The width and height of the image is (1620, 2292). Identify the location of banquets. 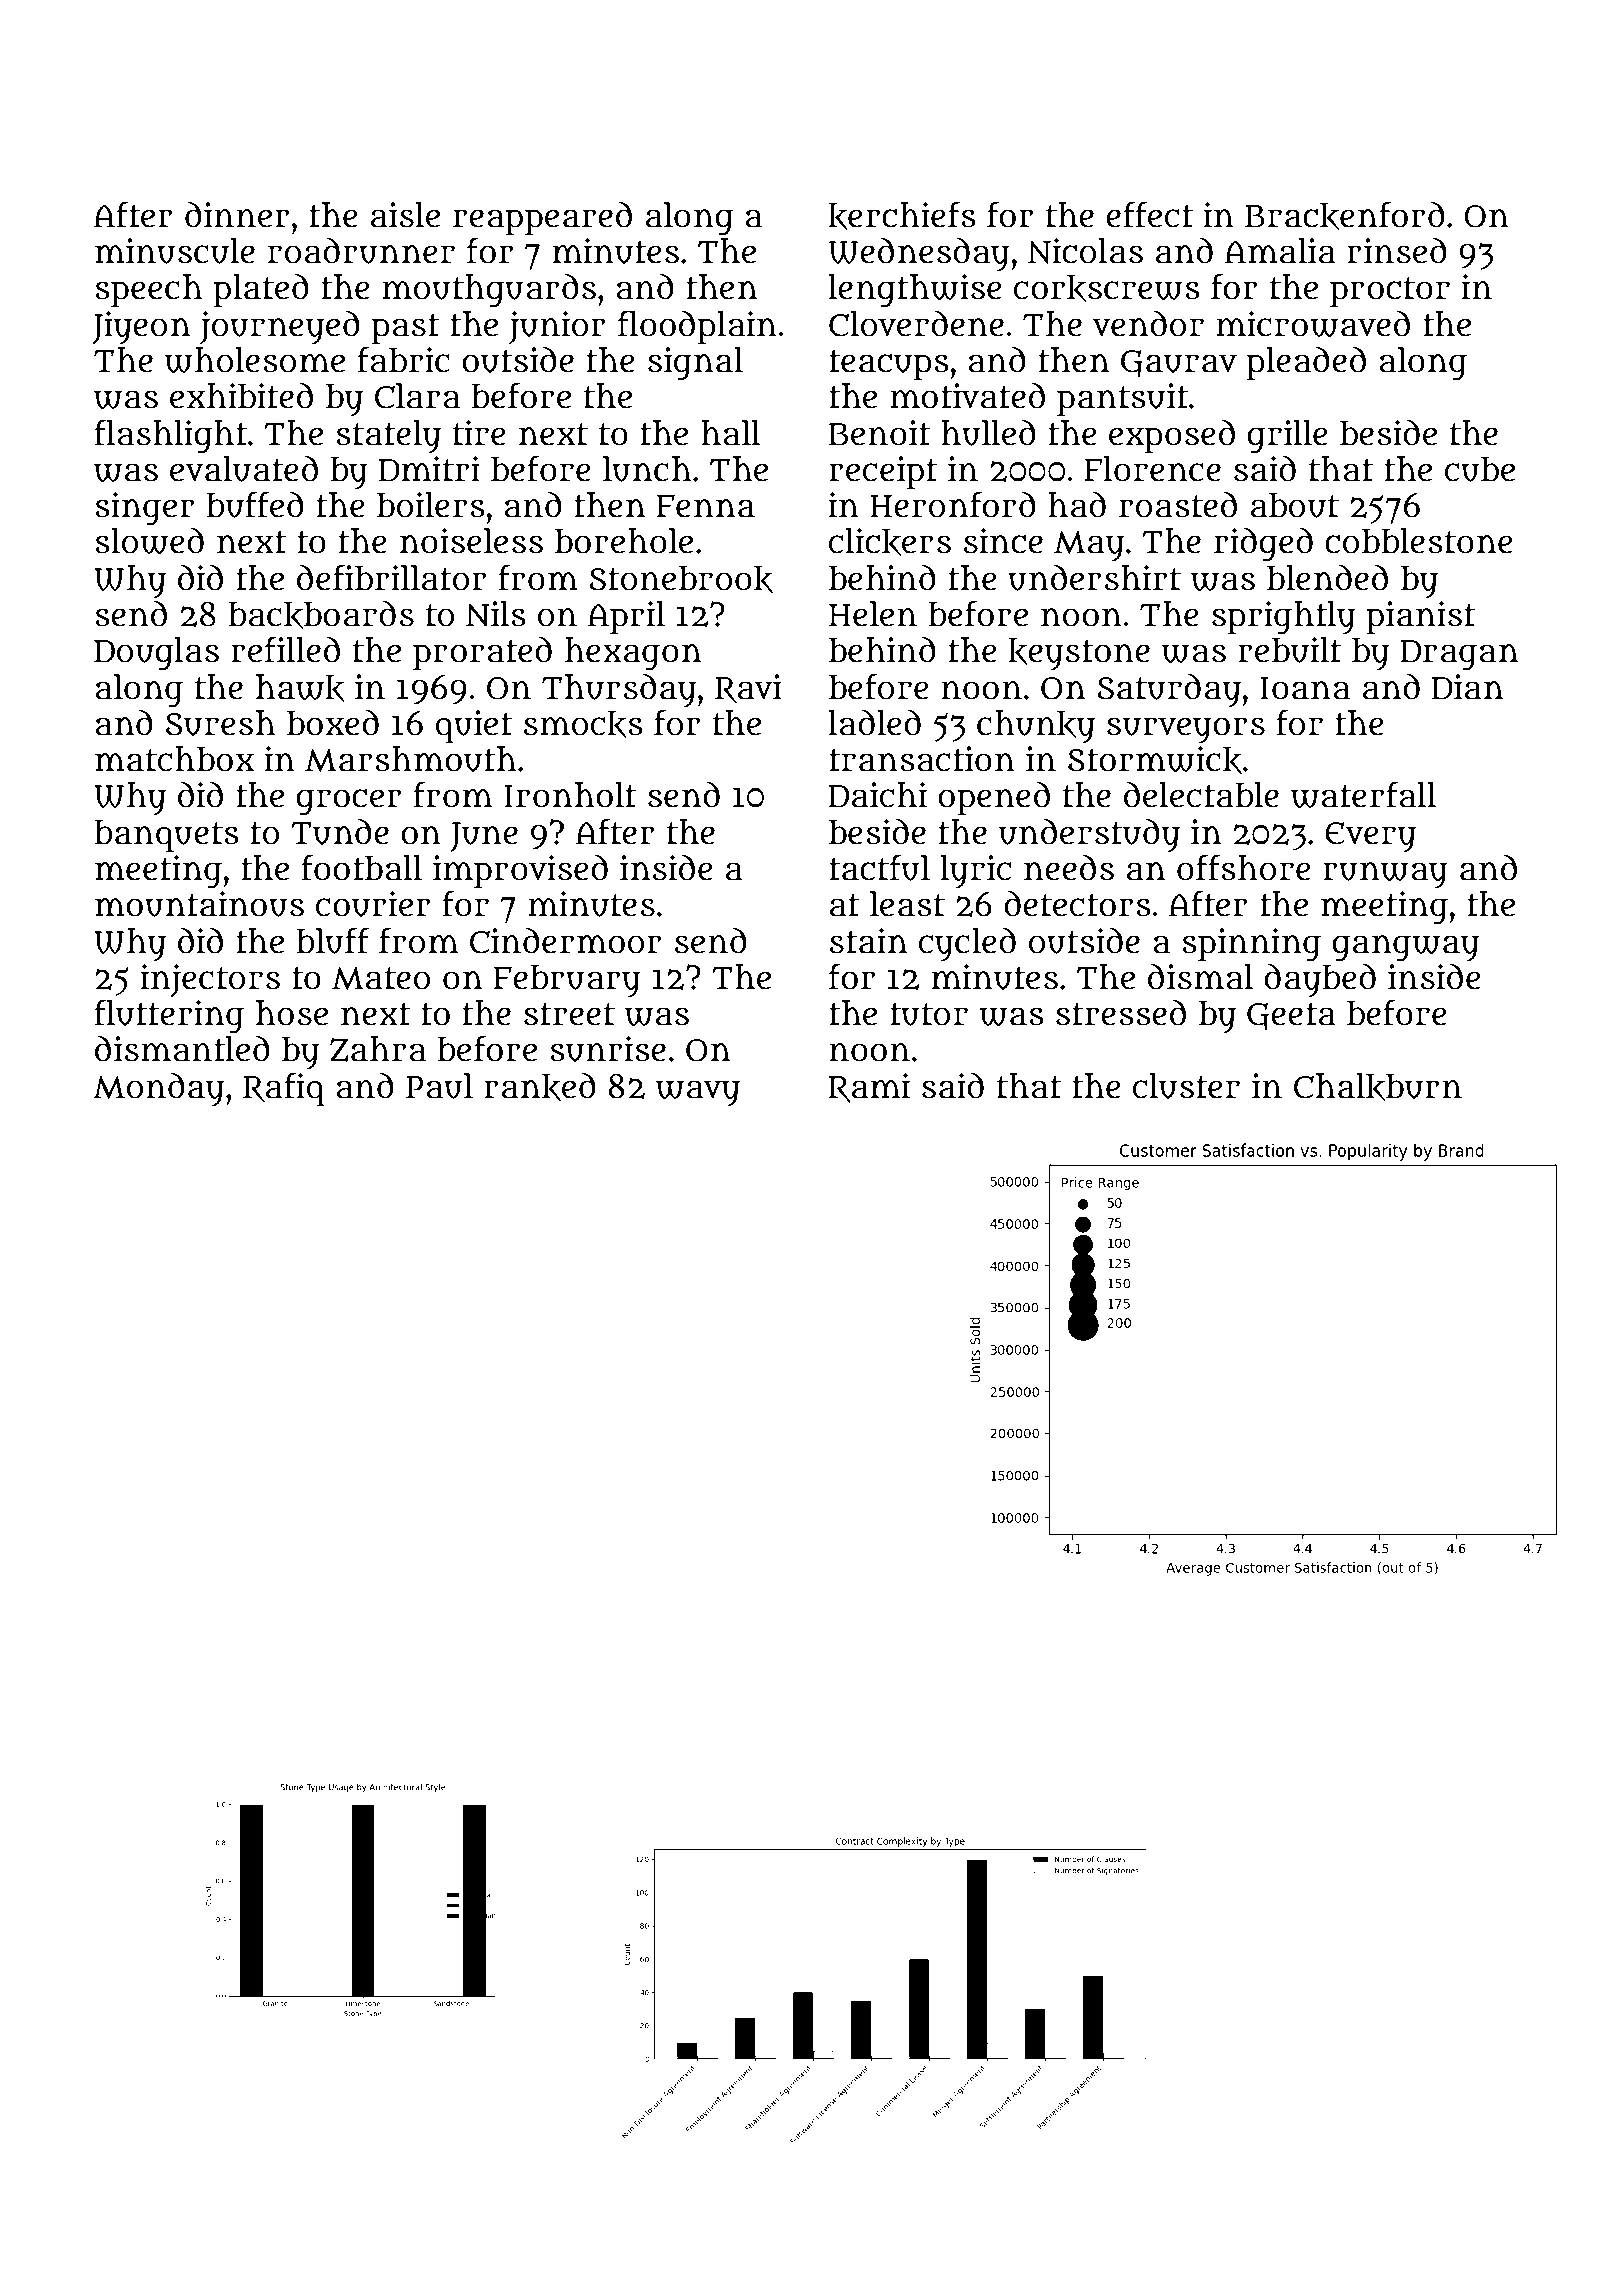
(166, 836).
